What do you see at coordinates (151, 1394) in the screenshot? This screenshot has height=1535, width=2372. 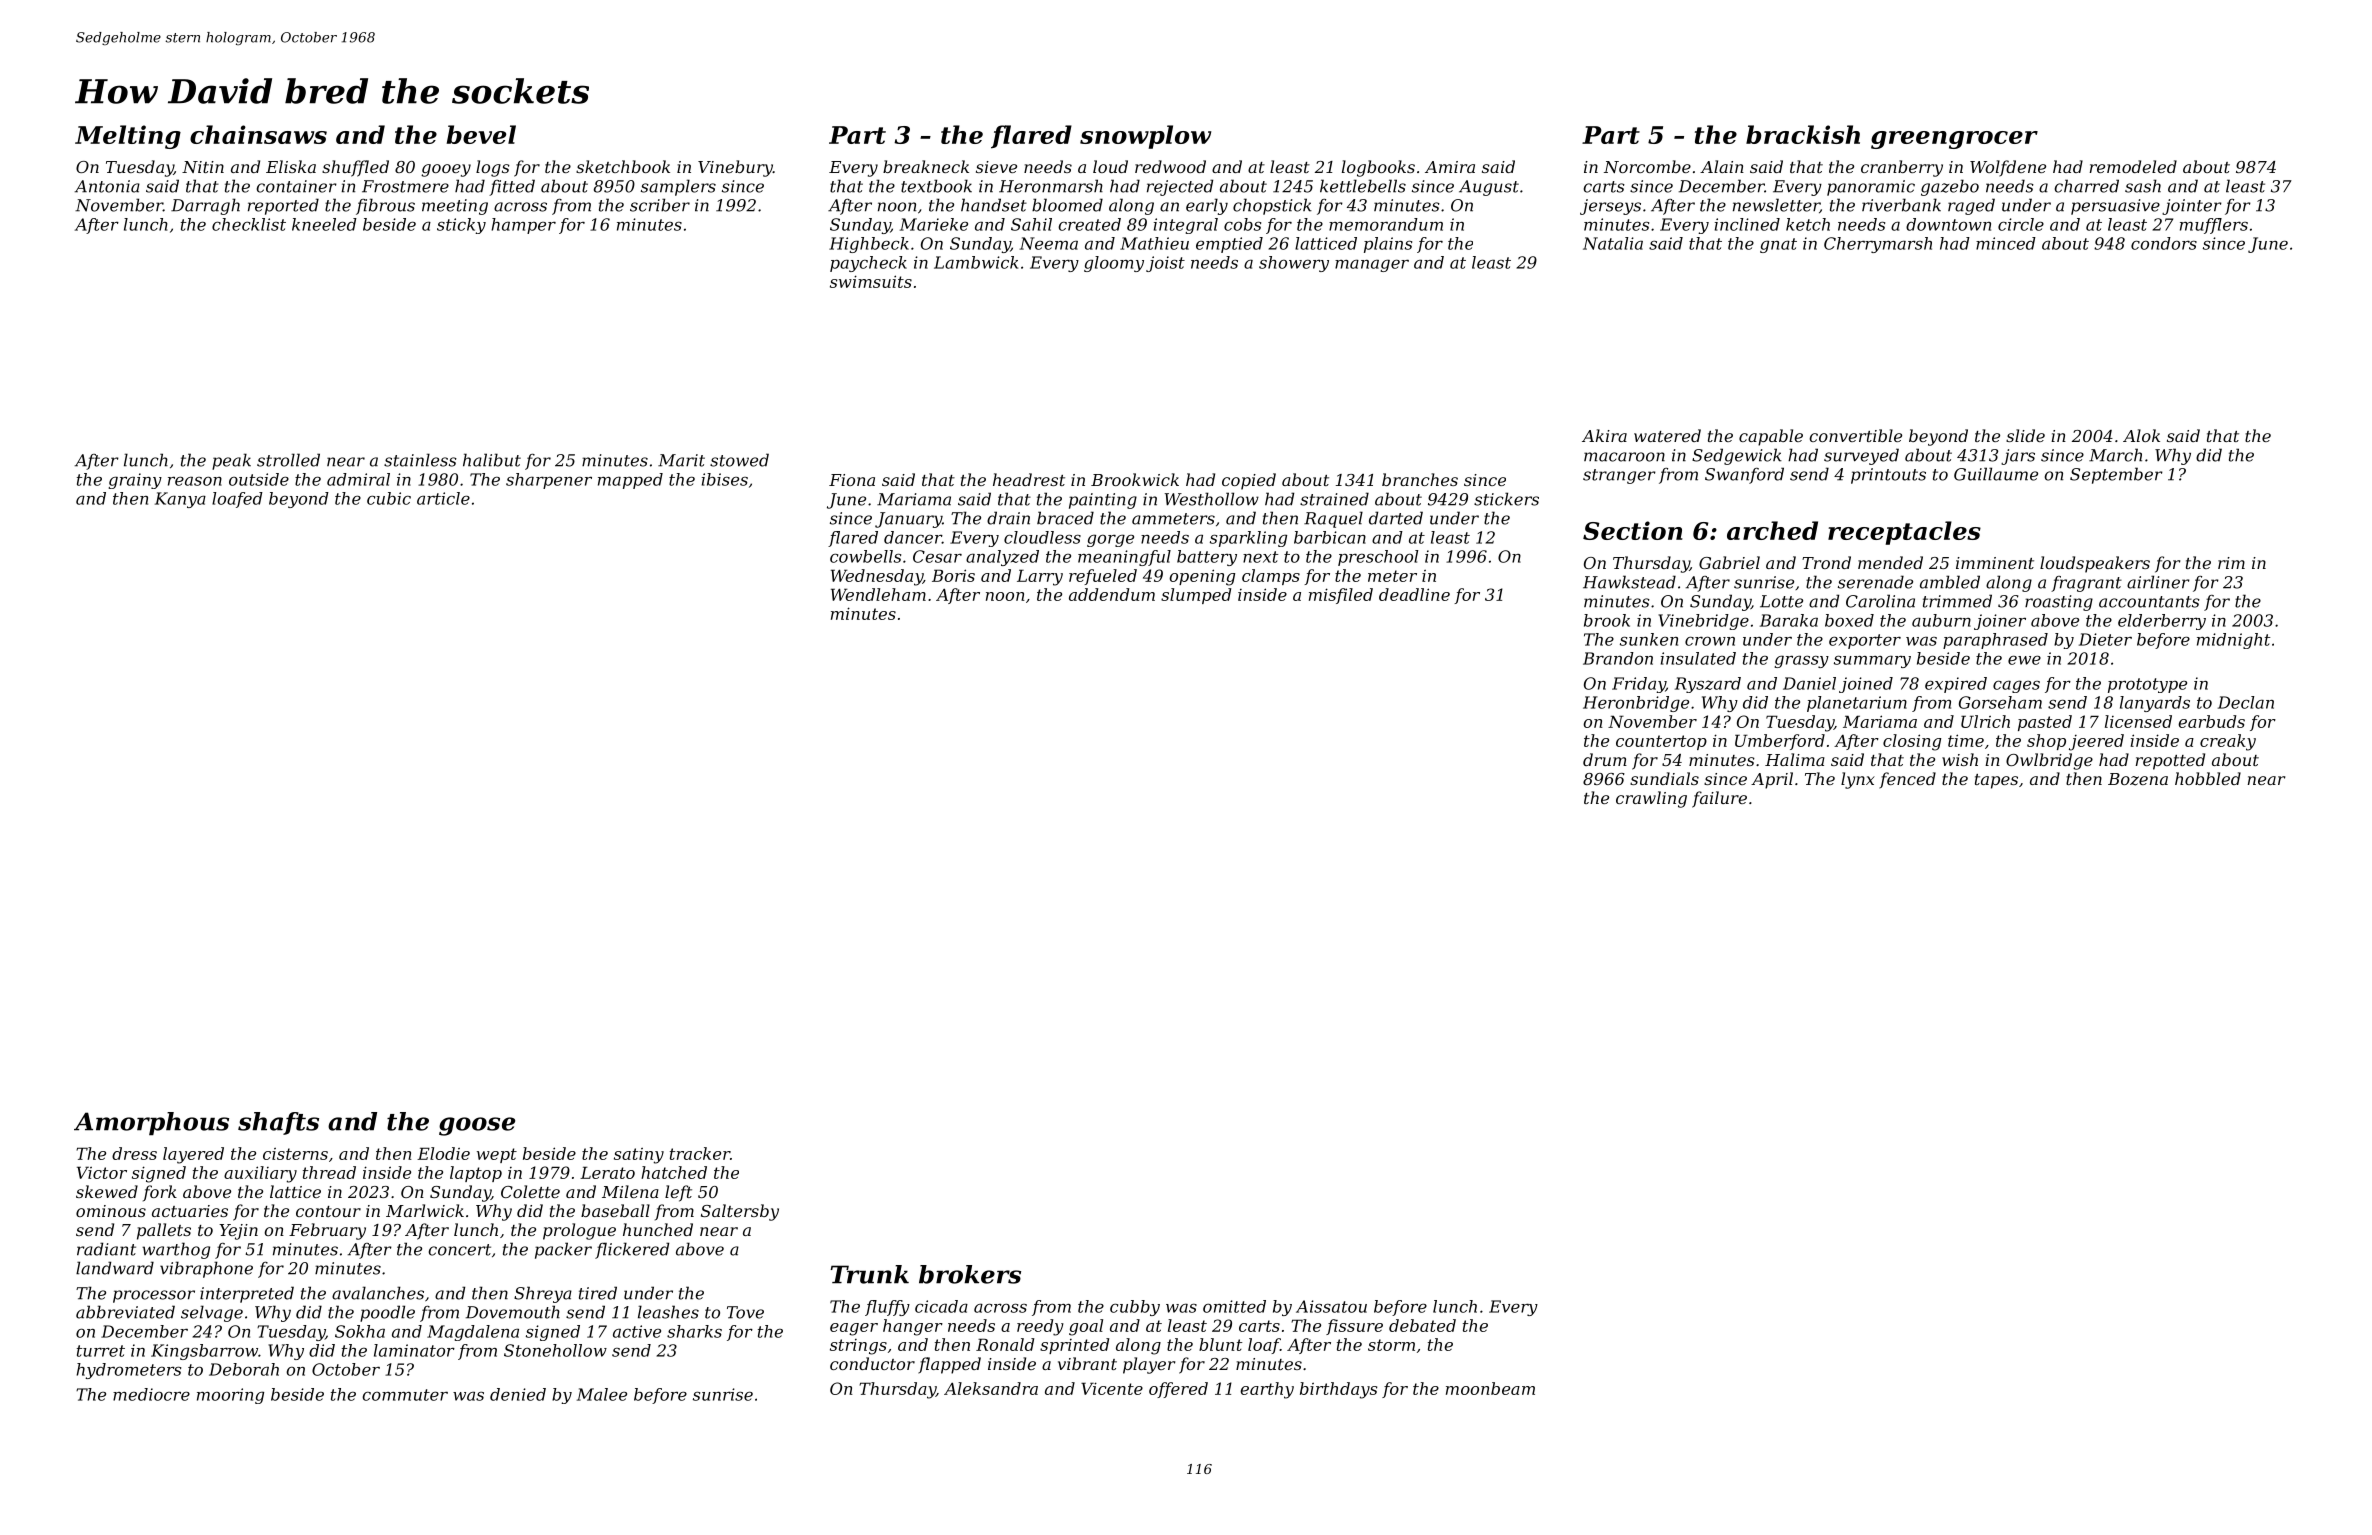 I see `mediocre` at bounding box center [151, 1394].
